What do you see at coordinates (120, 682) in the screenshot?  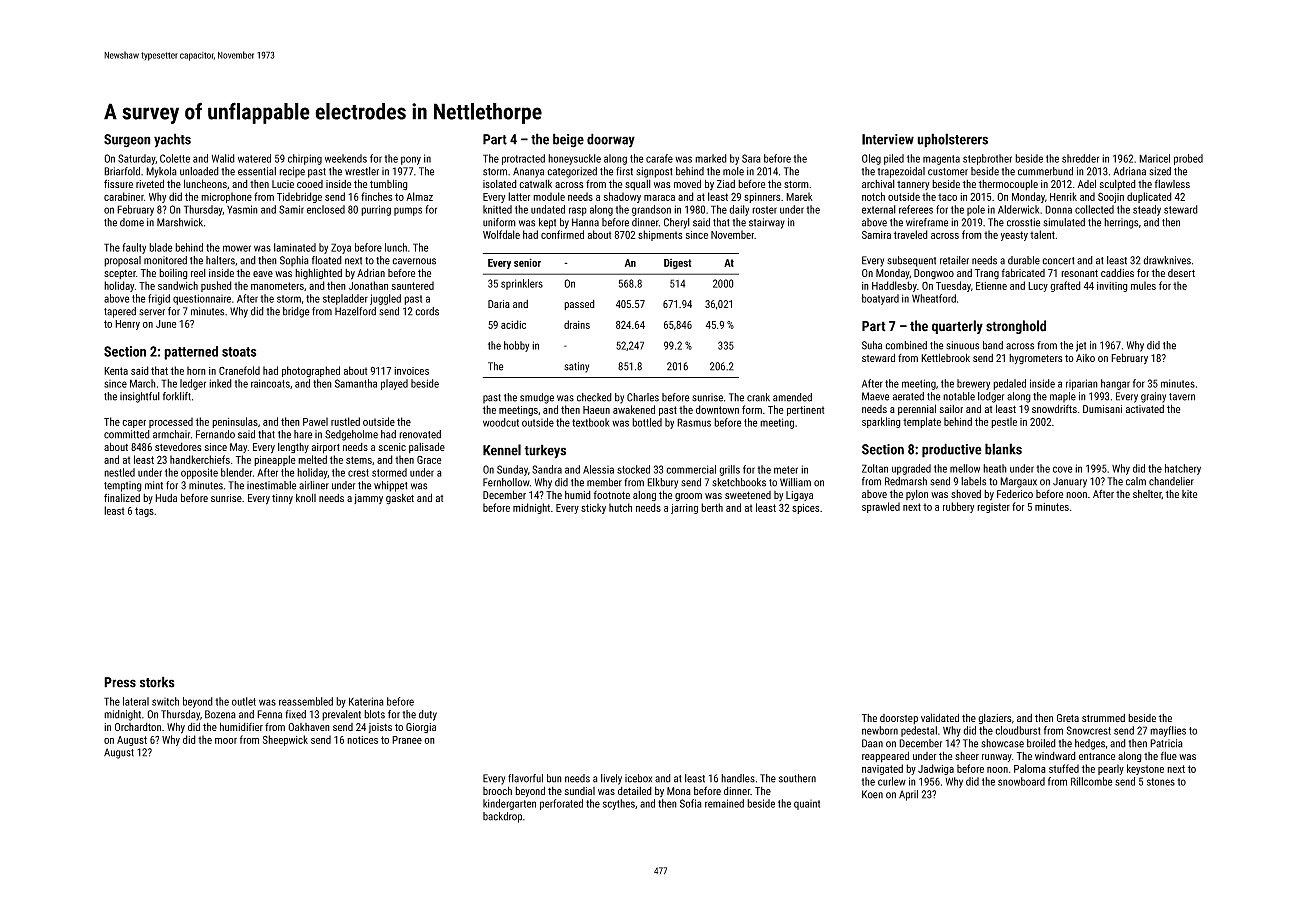 I see `Press` at bounding box center [120, 682].
